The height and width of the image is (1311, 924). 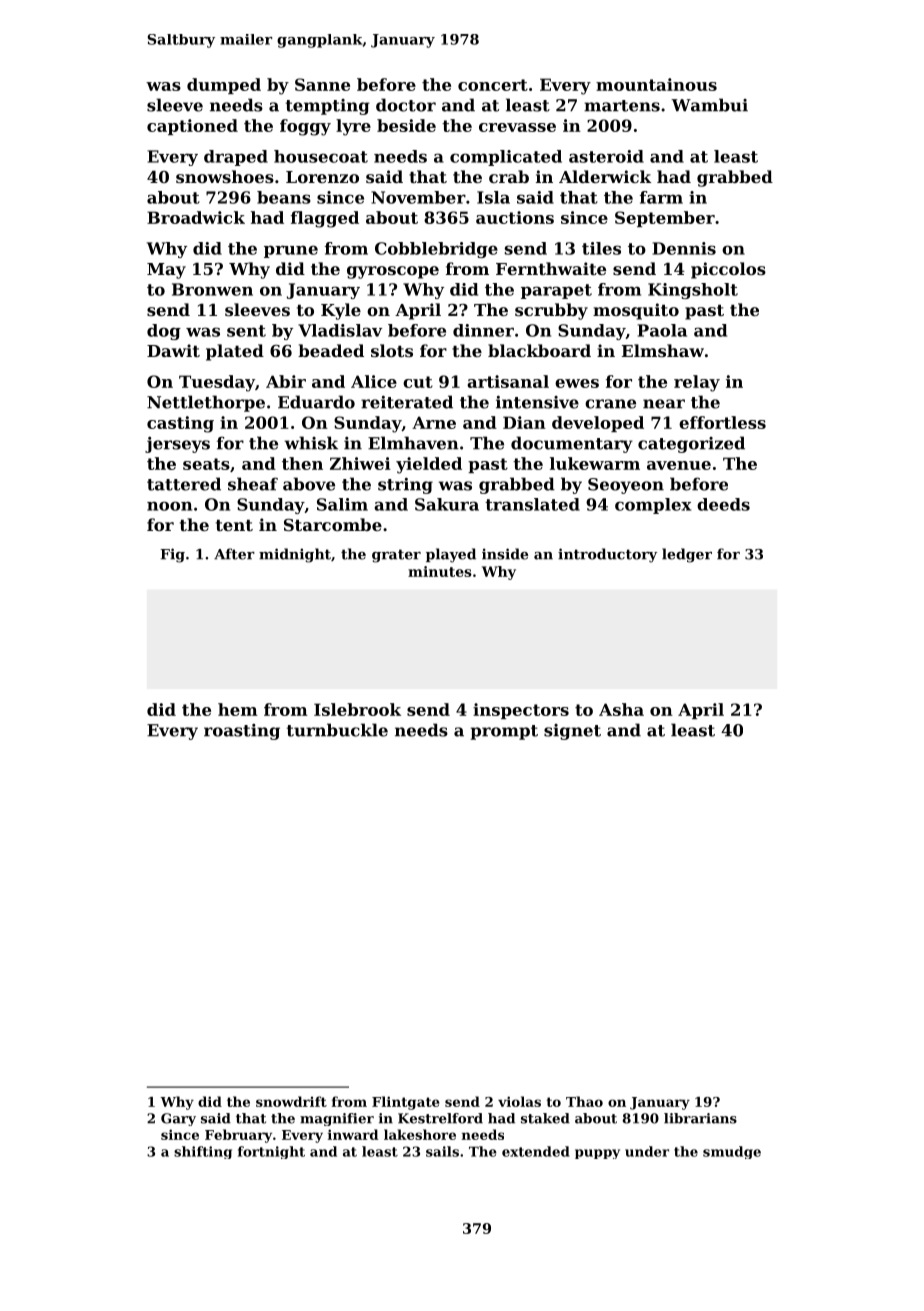 What do you see at coordinates (504, 732) in the image?
I see `prompt` at bounding box center [504, 732].
